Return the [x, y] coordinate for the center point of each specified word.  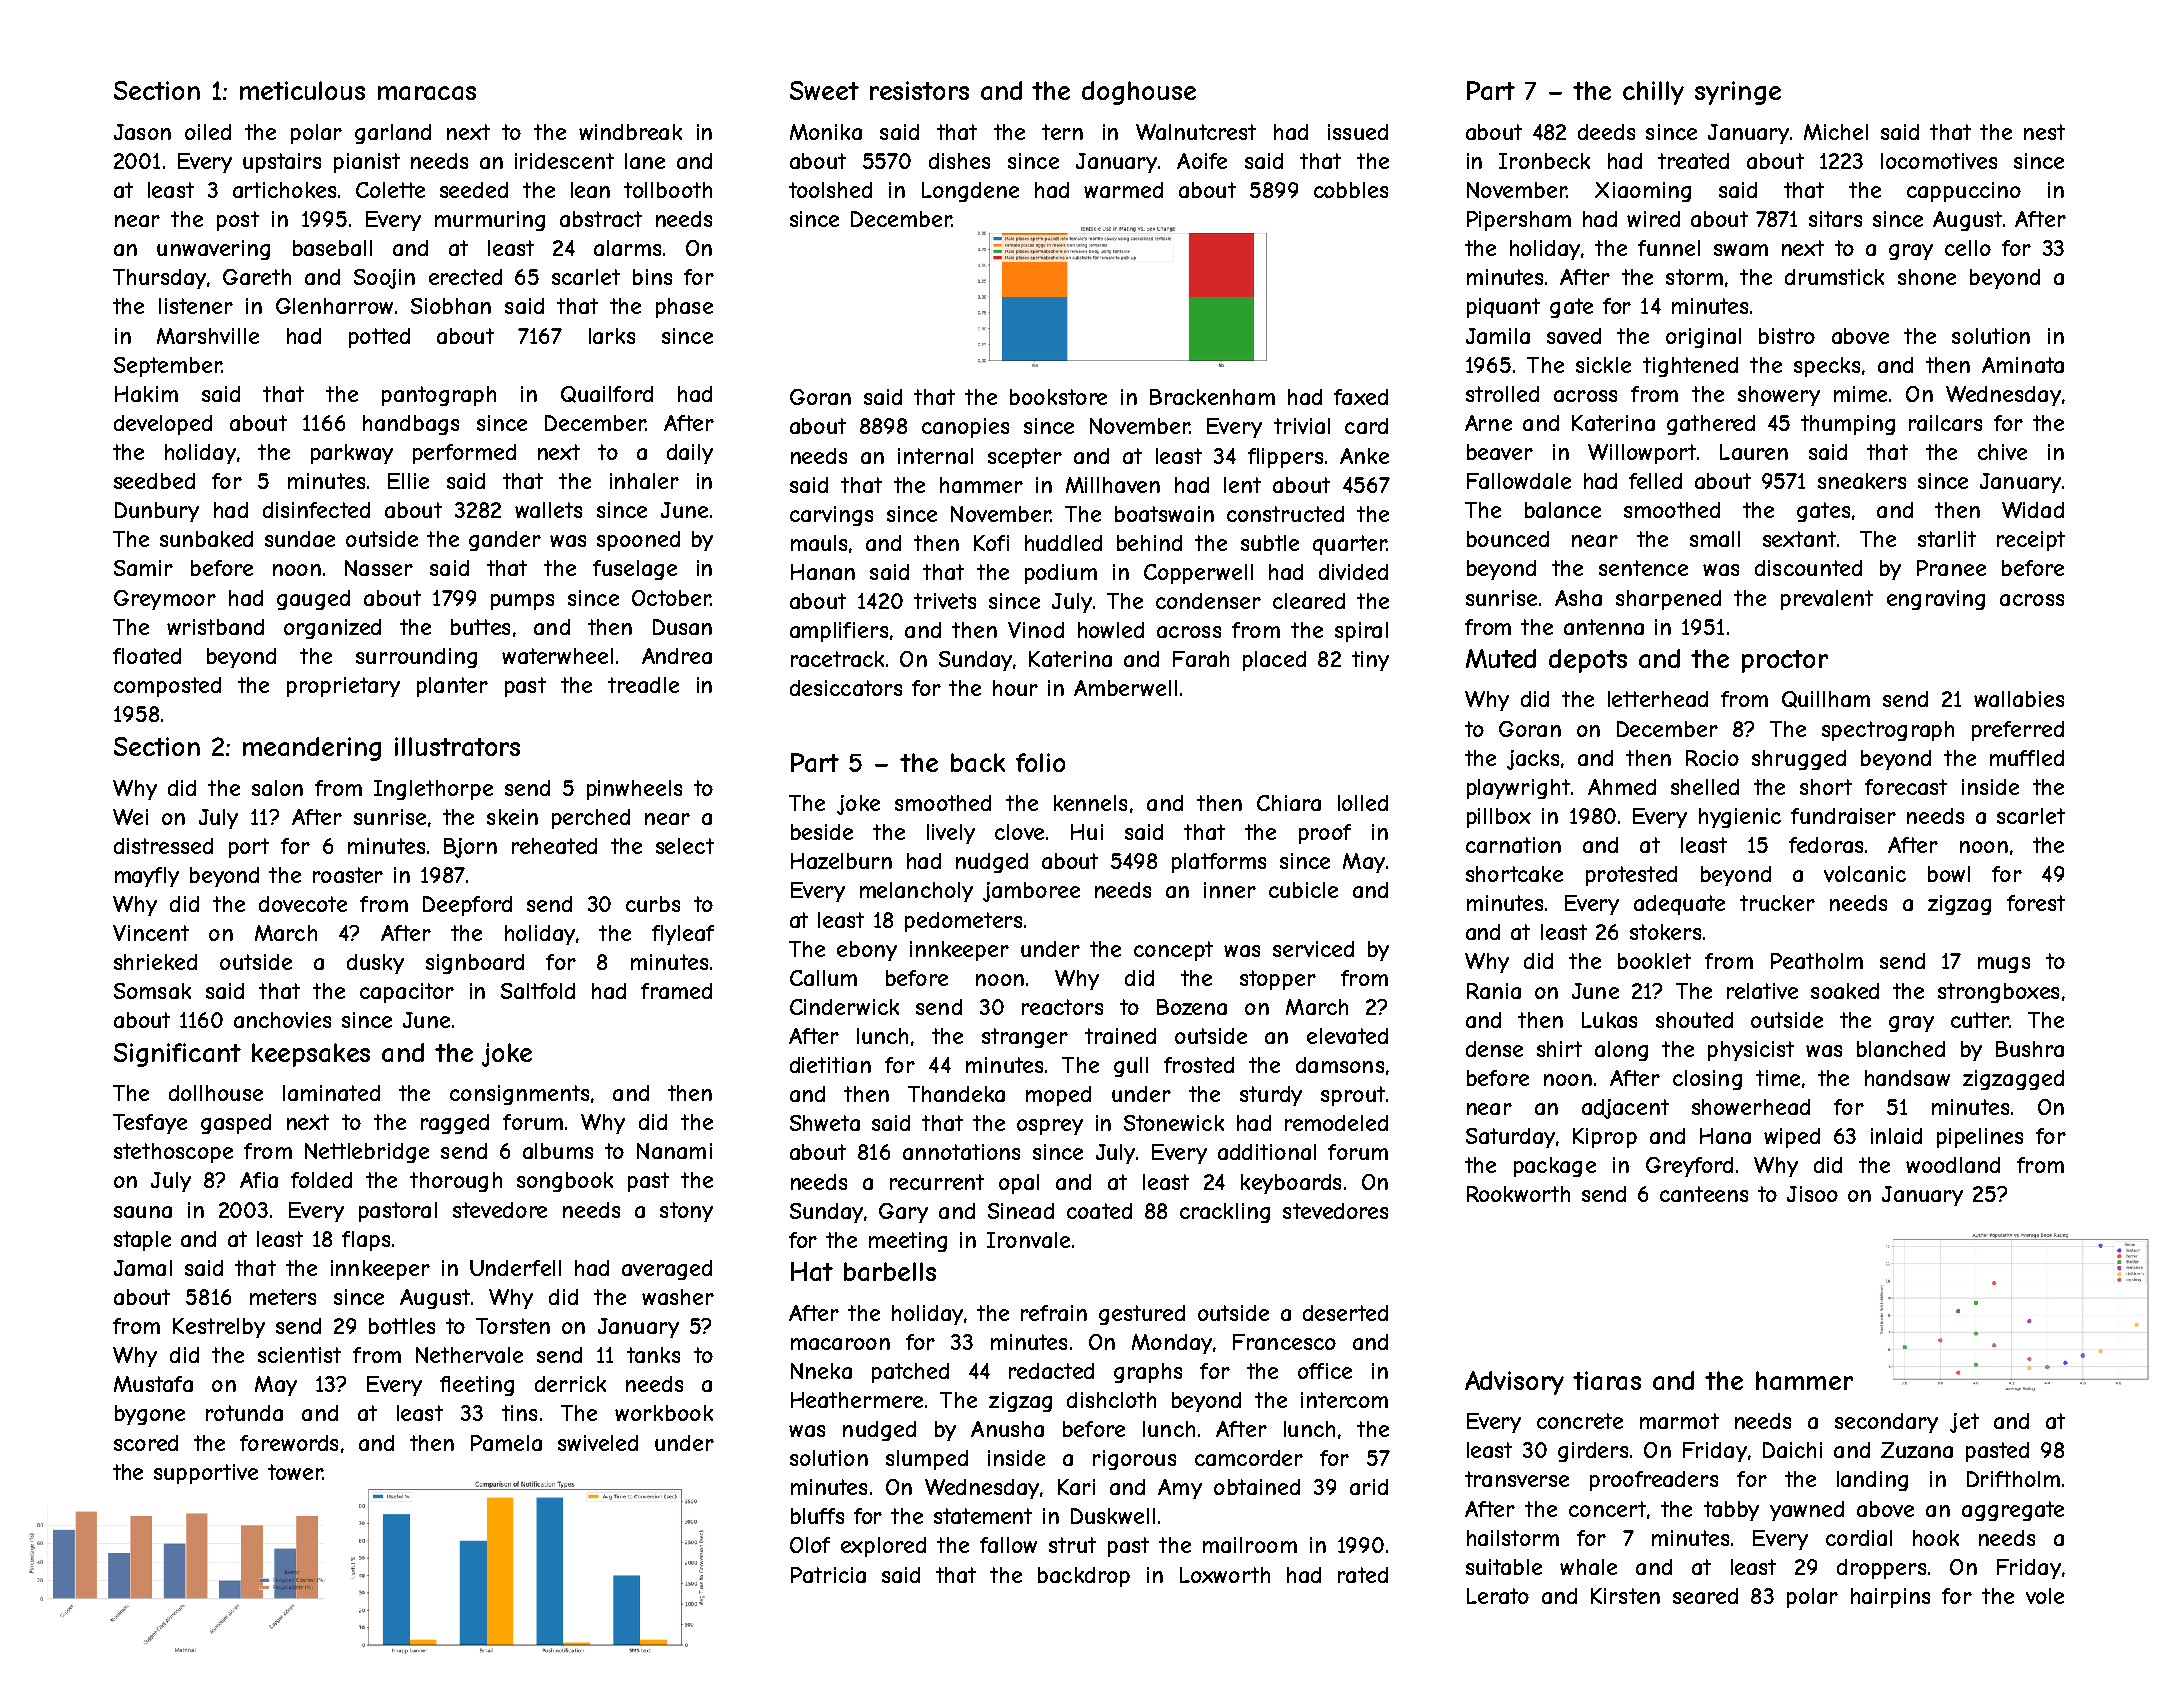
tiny [1370, 661]
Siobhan [451, 306]
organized [332, 629]
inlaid [1896, 1136]
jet [1964, 1423]
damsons [1340, 1065]
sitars [1835, 219]
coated [1099, 1211]
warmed [1123, 190]
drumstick [1834, 277]
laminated [331, 1093]
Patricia [828, 1575]
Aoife [1202, 161]
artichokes [284, 190]
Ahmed [1622, 787]
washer [678, 1297]
